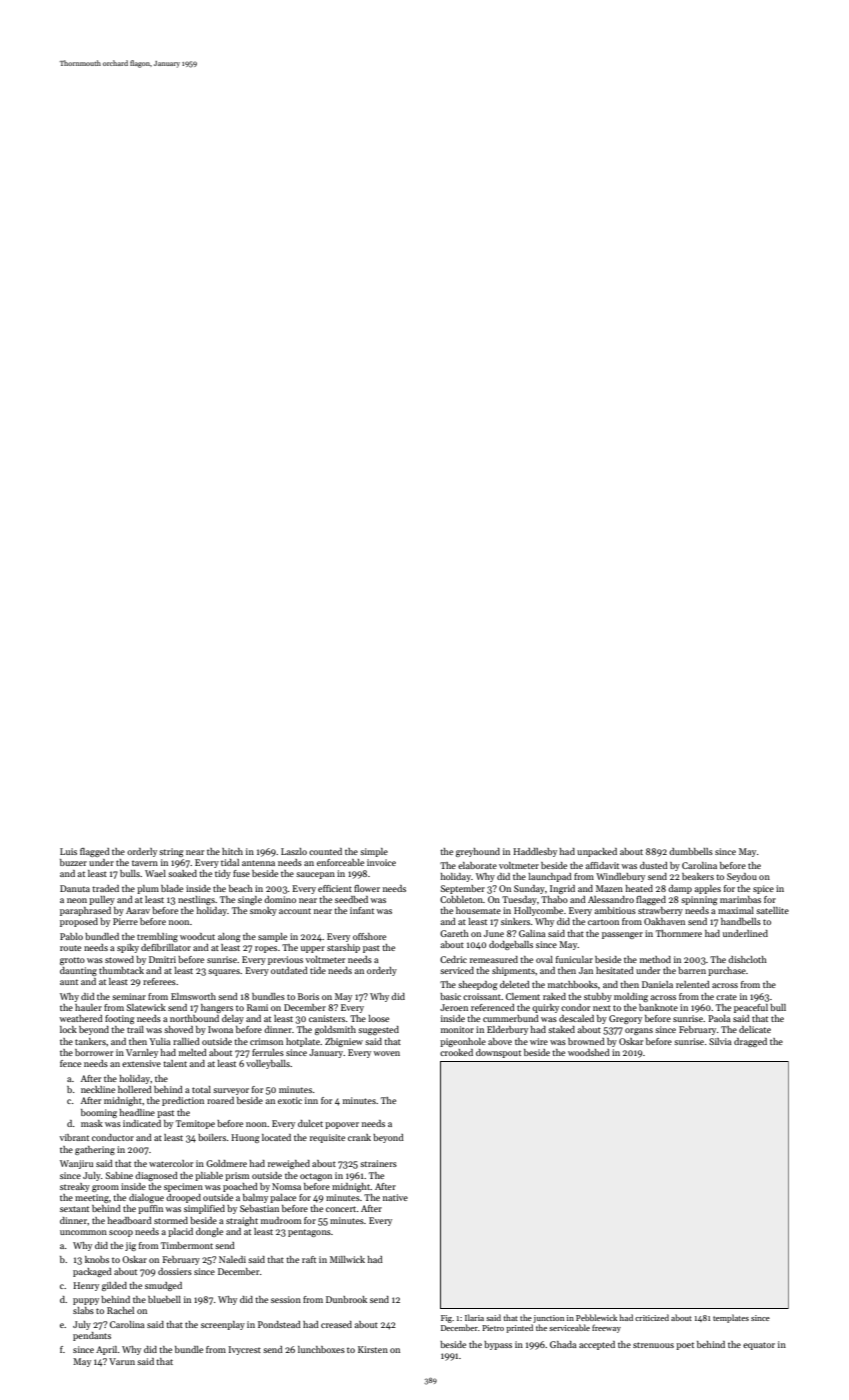  What do you see at coordinates (83, 1232) in the screenshot?
I see `uncommon` at bounding box center [83, 1232].
